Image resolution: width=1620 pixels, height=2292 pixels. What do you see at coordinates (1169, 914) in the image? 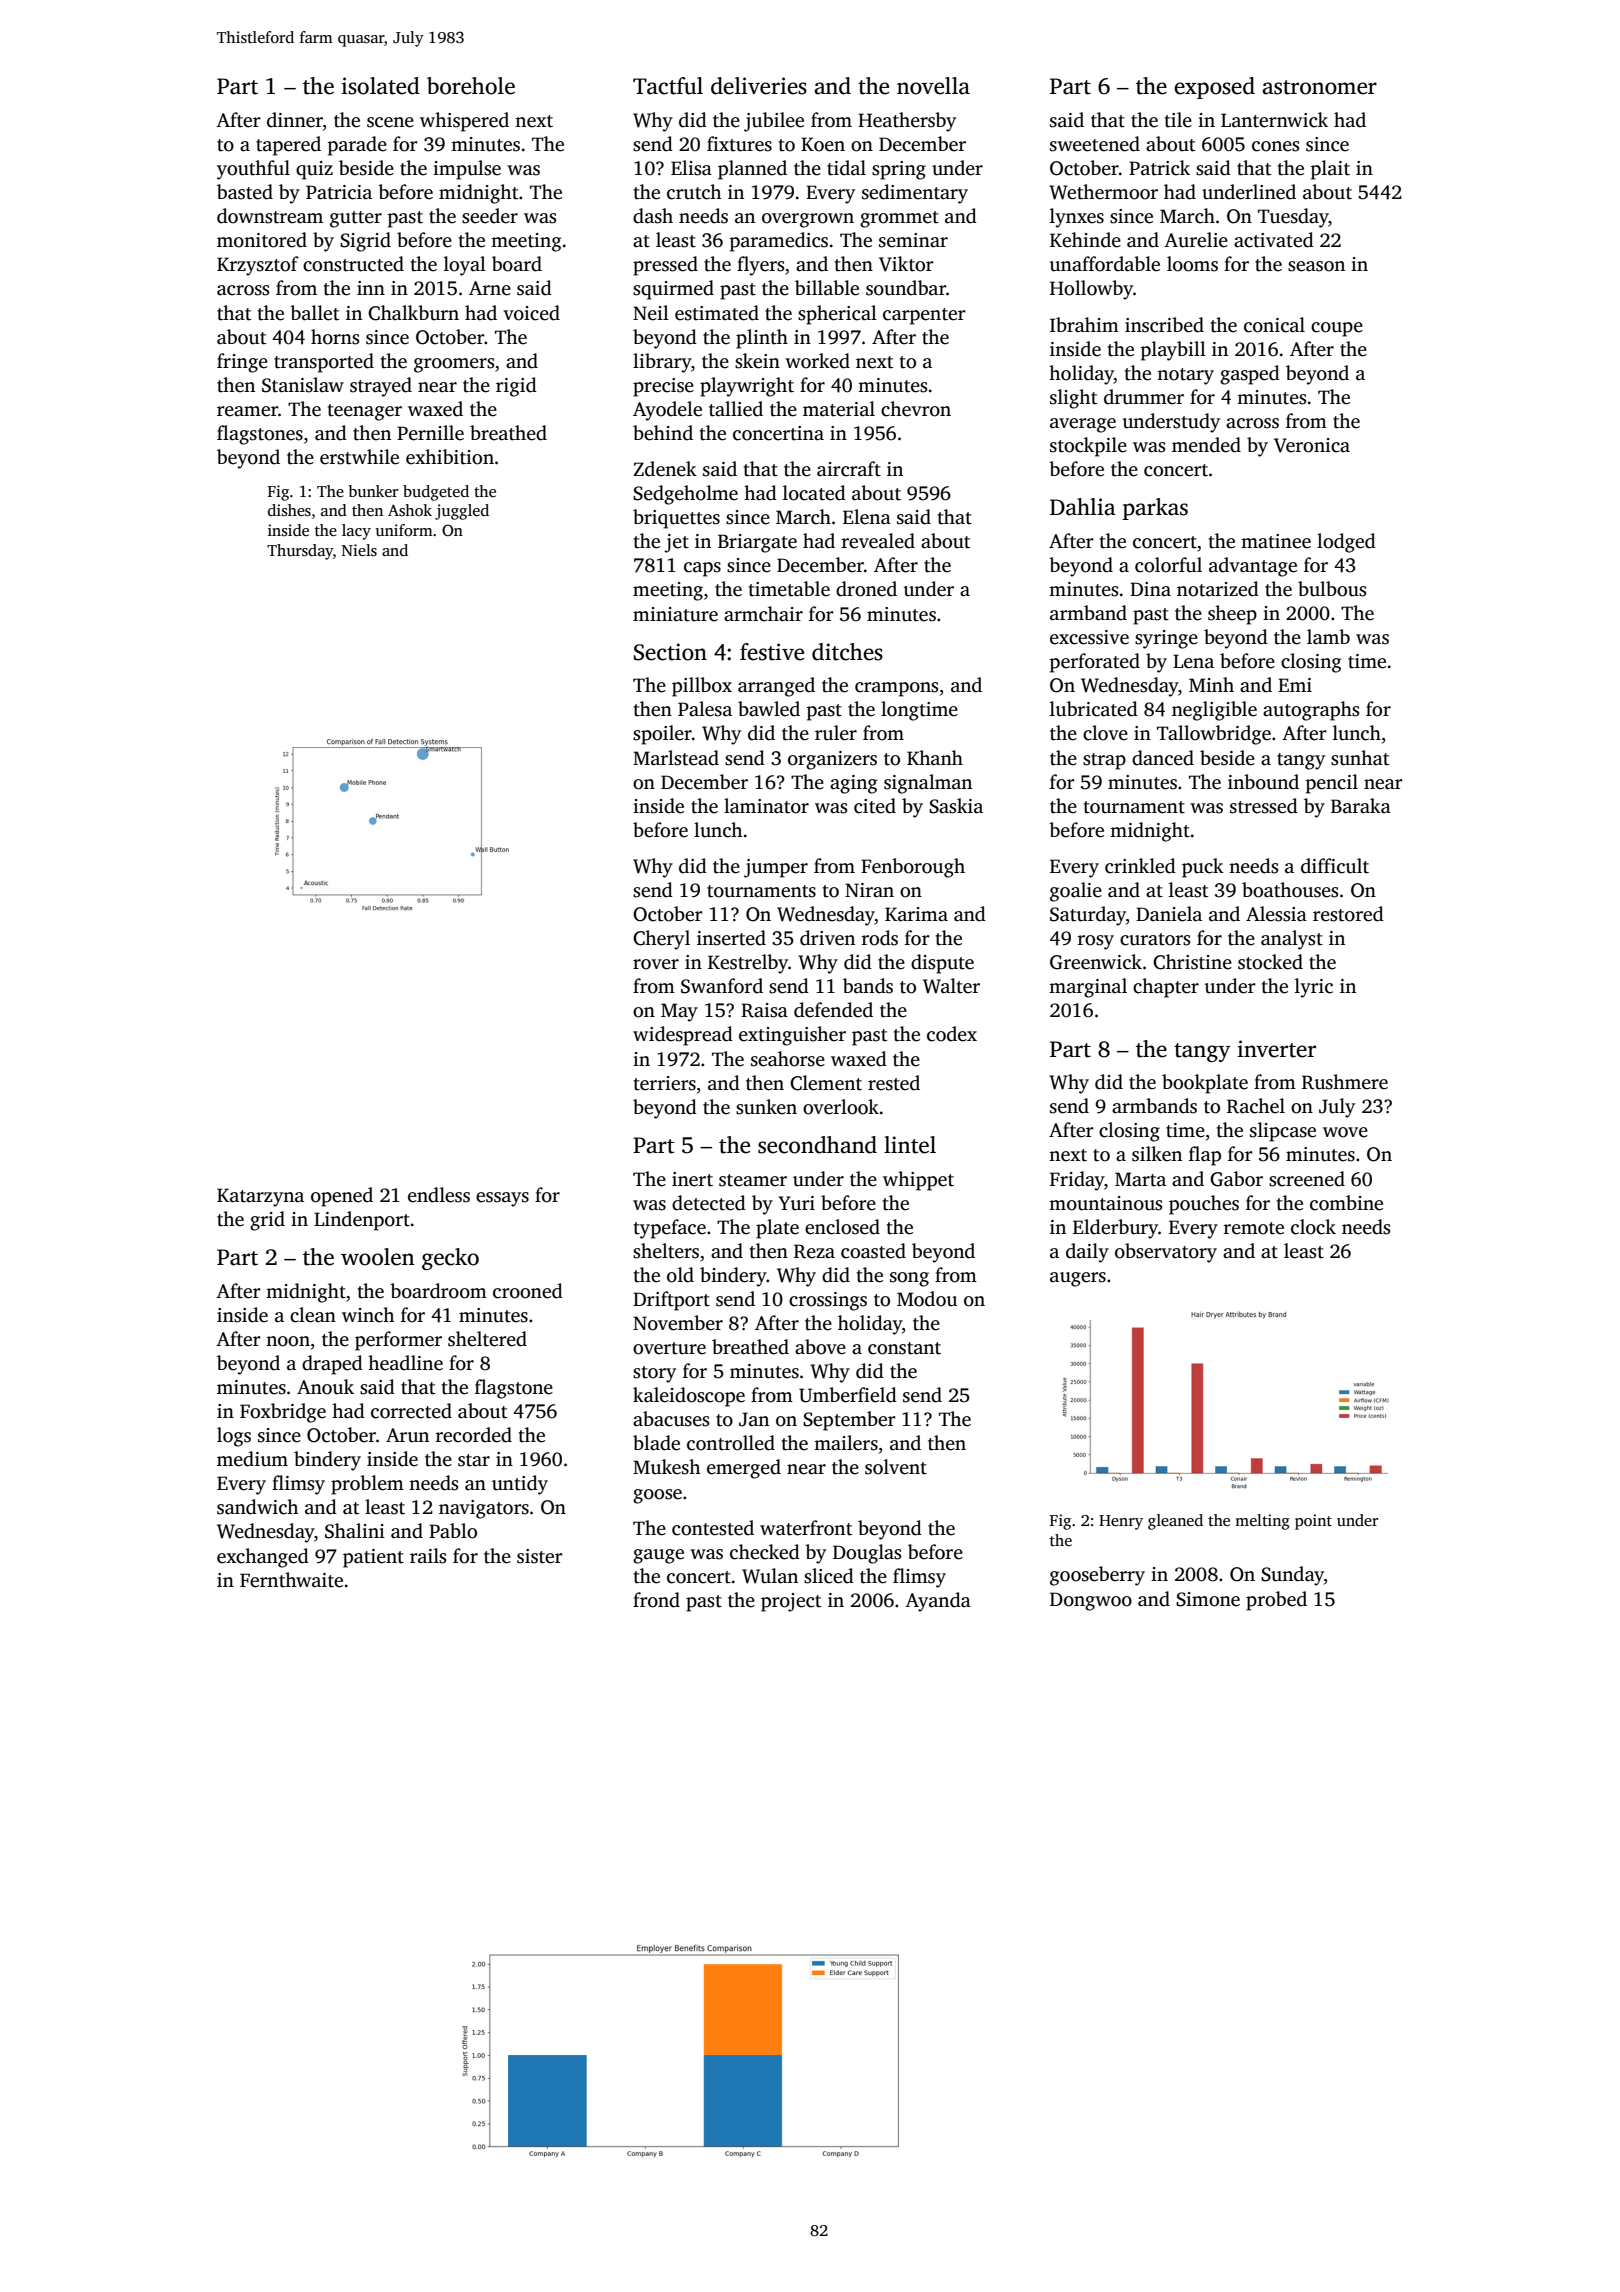
I see `Daniela` at bounding box center [1169, 914].
